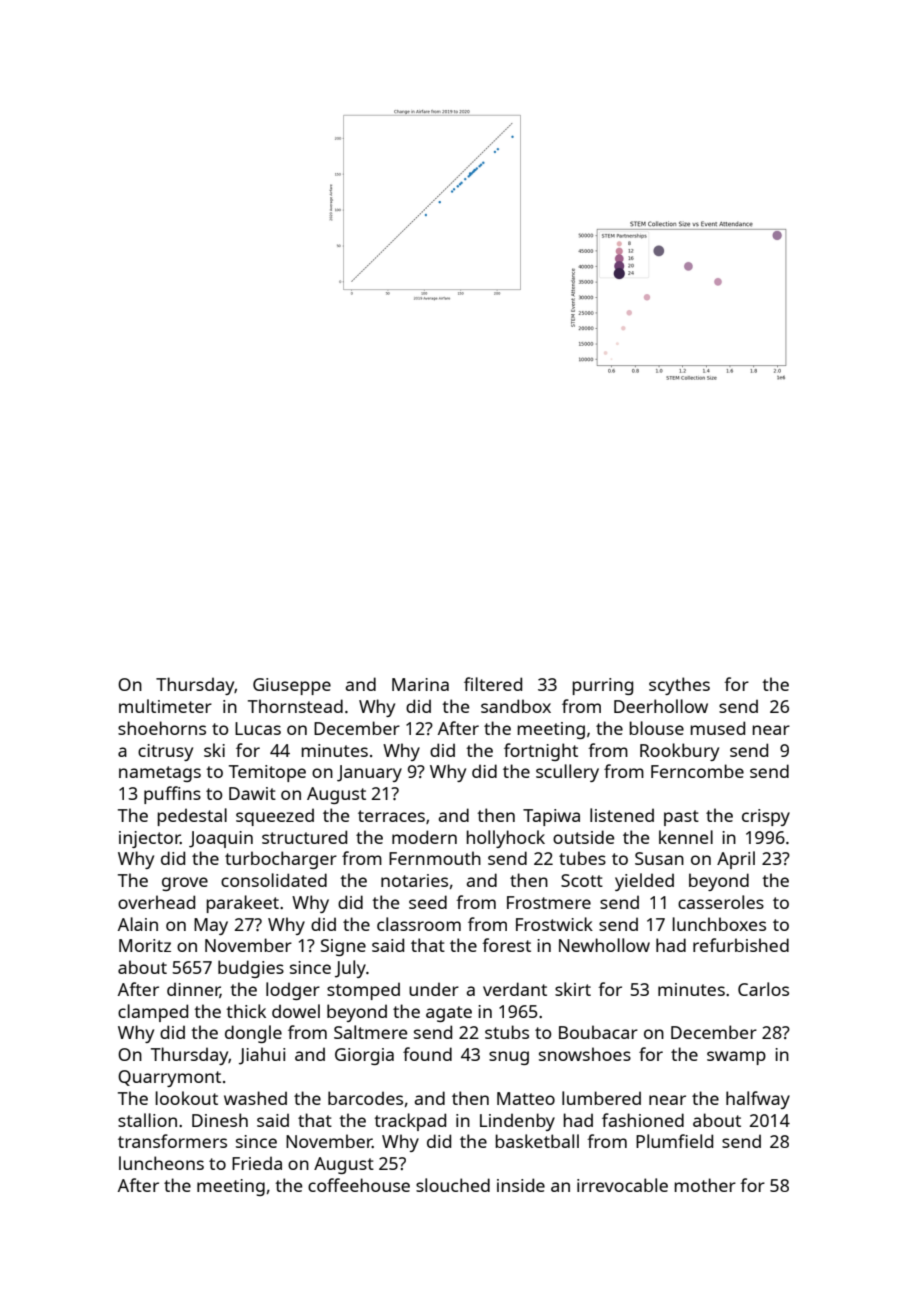 This document has width=908, height=1316. What do you see at coordinates (697, 771) in the document?
I see `Ferncombe` at bounding box center [697, 771].
